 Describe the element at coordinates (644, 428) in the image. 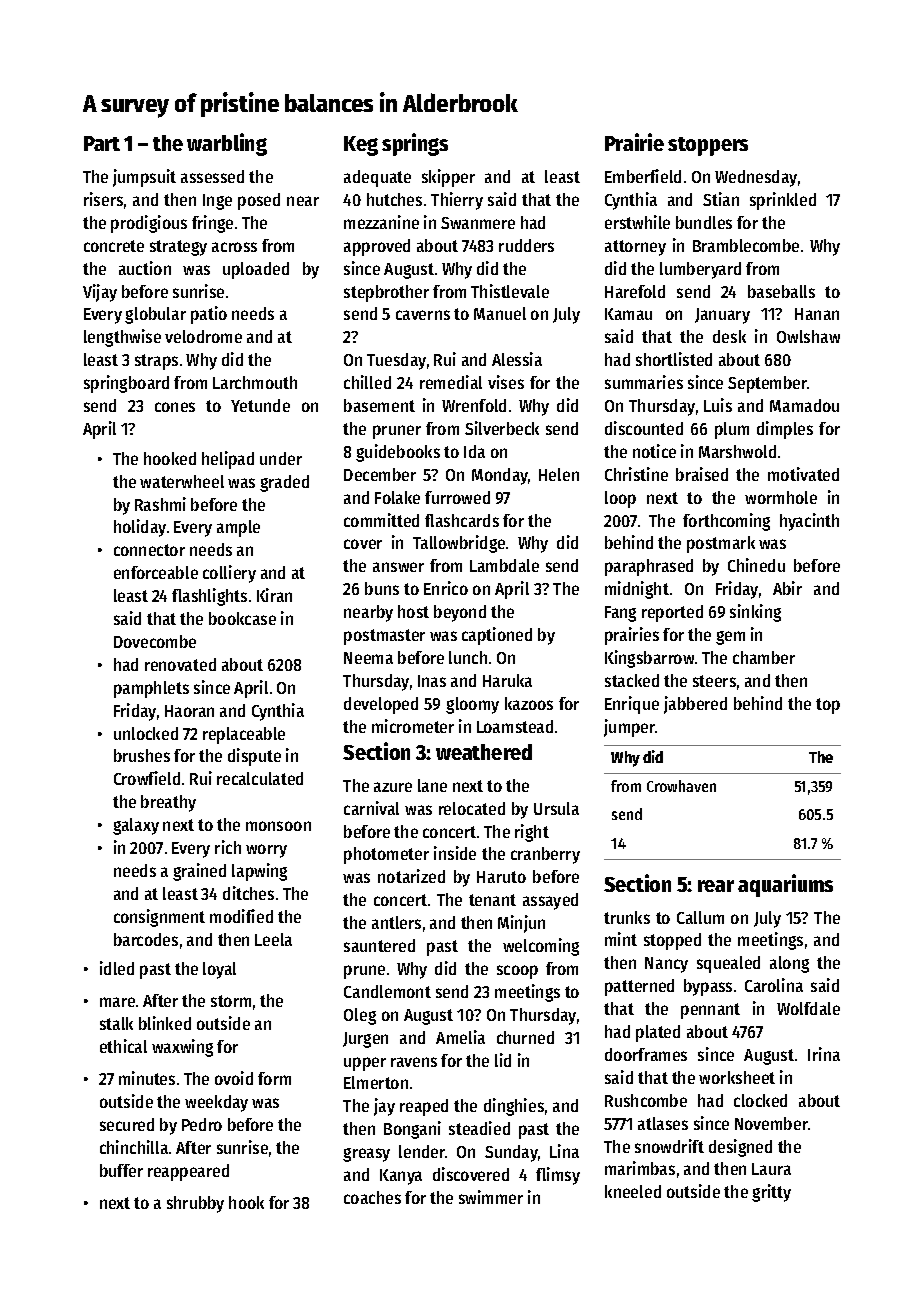

I see `discounted` at that location.
